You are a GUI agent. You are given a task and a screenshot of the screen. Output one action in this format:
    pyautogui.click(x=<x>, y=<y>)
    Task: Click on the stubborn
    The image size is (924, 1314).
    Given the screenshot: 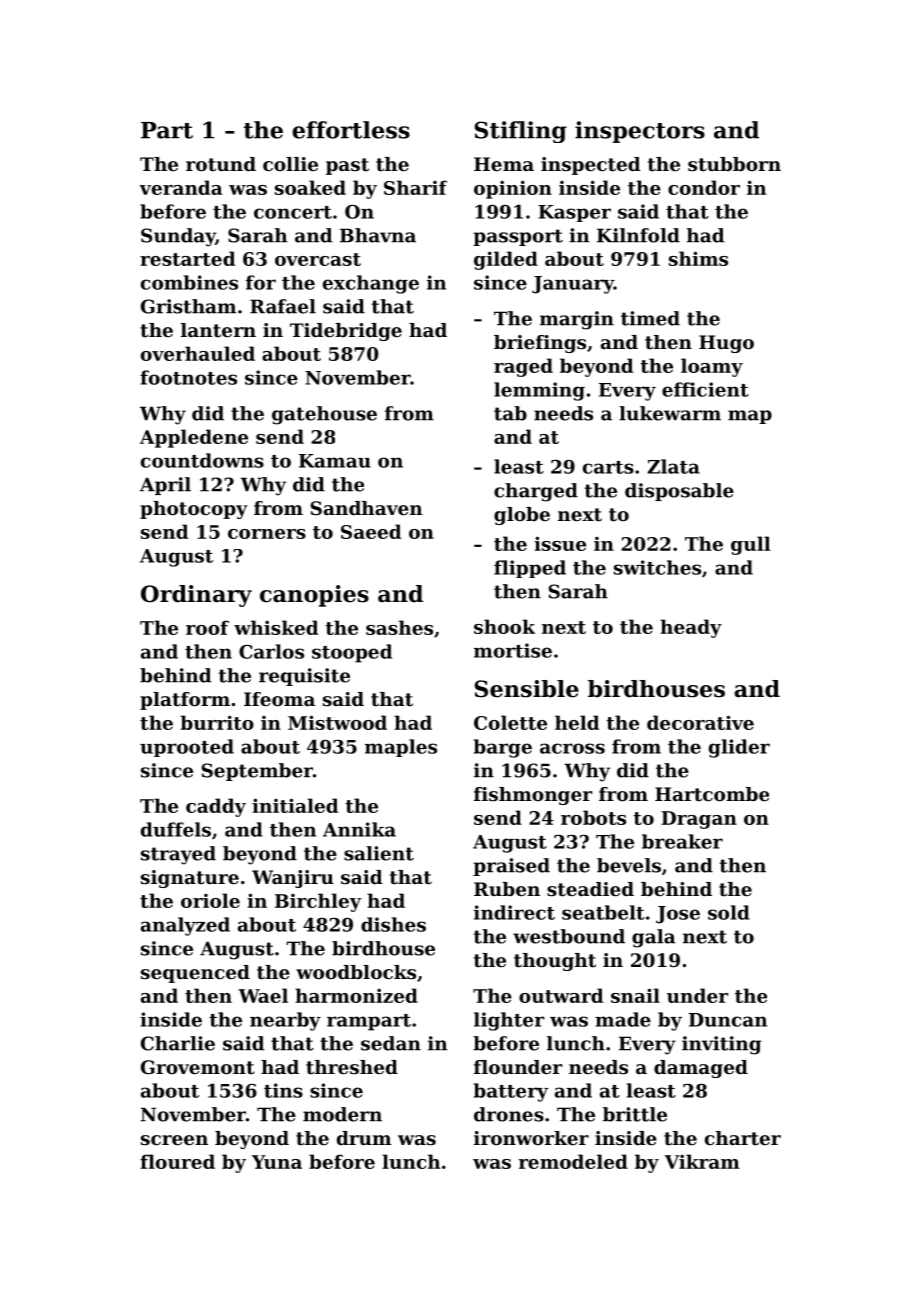 What is the action you would take?
    pyautogui.click(x=734, y=164)
